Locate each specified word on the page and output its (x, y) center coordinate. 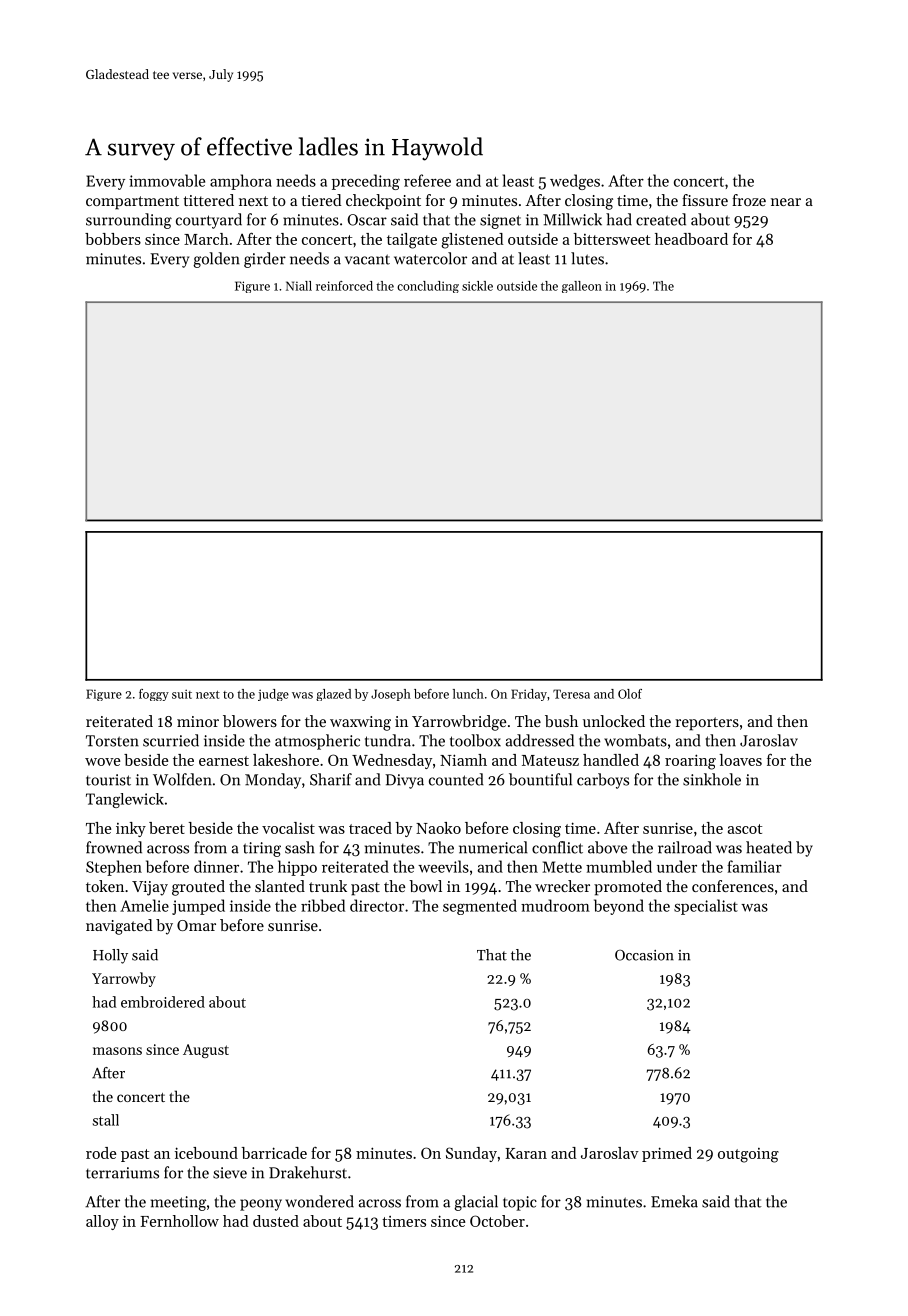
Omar (196, 925)
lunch (468, 694)
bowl (425, 886)
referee (427, 180)
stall (106, 1120)
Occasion (644, 955)
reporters (707, 724)
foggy (154, 695)
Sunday (471, 1154)
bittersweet (612, 239)
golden (216, 260)
